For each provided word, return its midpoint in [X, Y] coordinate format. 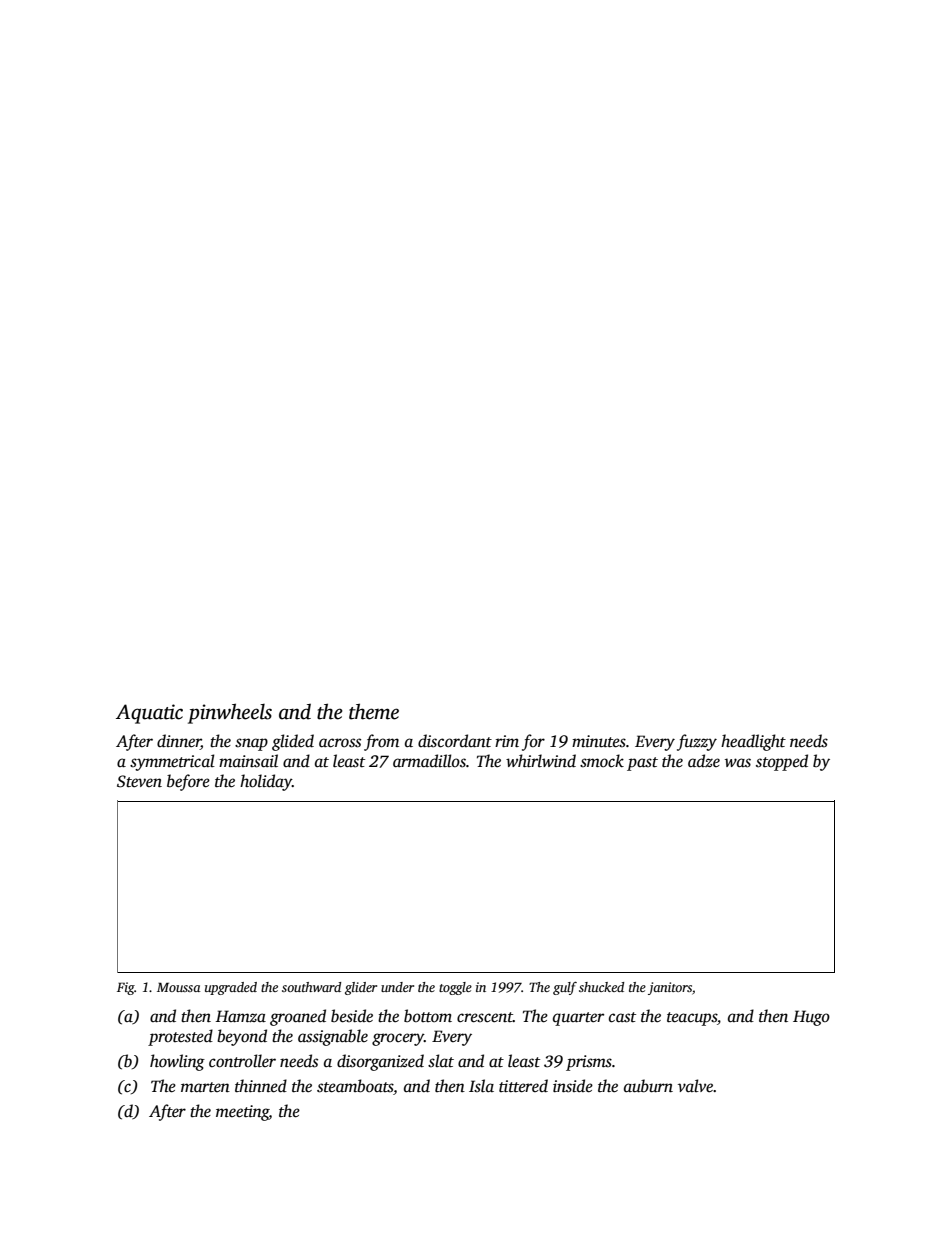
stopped [782, 762]
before [188, 782]
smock [602, 761]
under [397, 987]
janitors [670, 988]
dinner [179, 742]
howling [177, 1062]
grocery [398, 1039]
